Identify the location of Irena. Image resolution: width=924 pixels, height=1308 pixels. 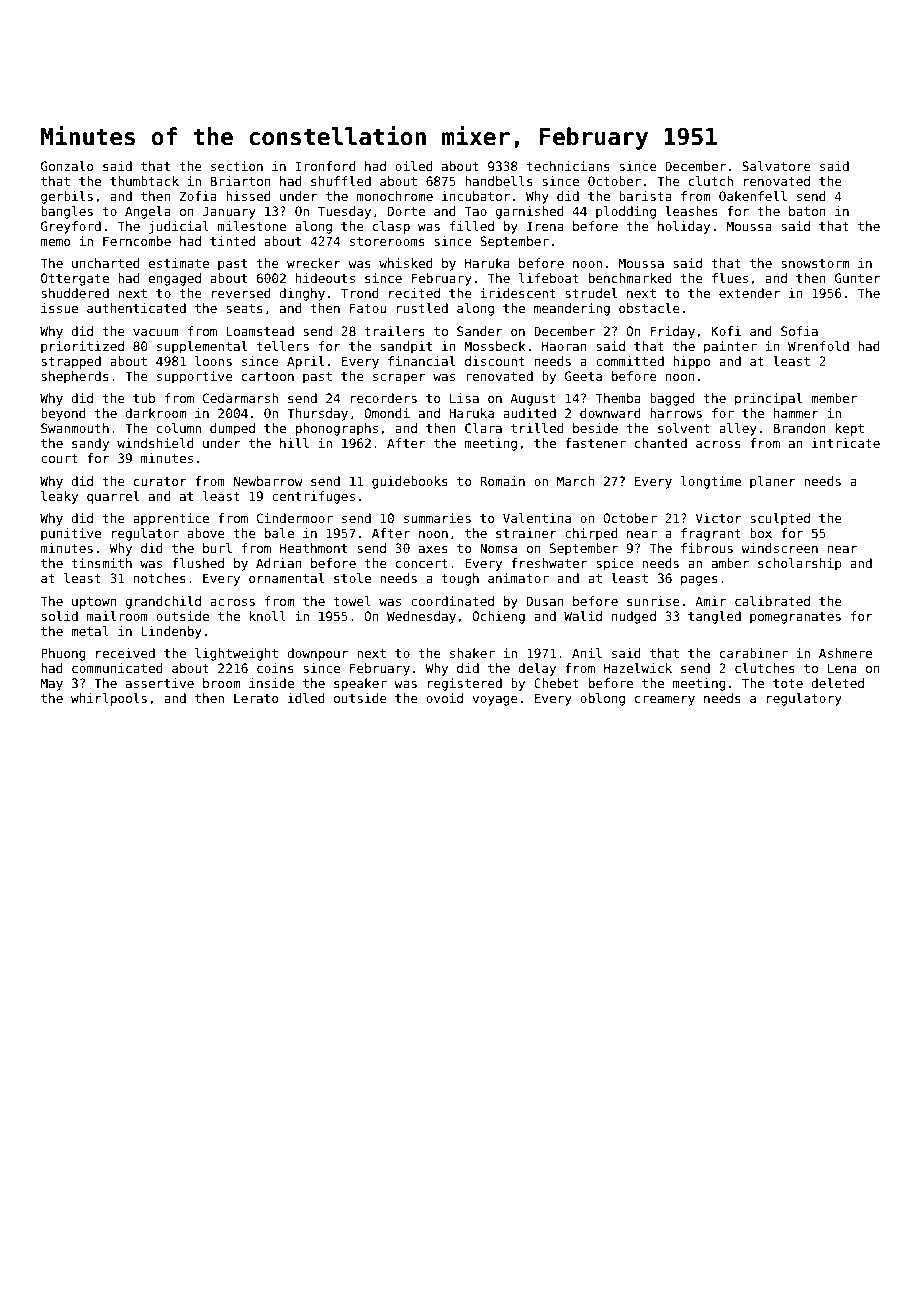
(545, 226).
